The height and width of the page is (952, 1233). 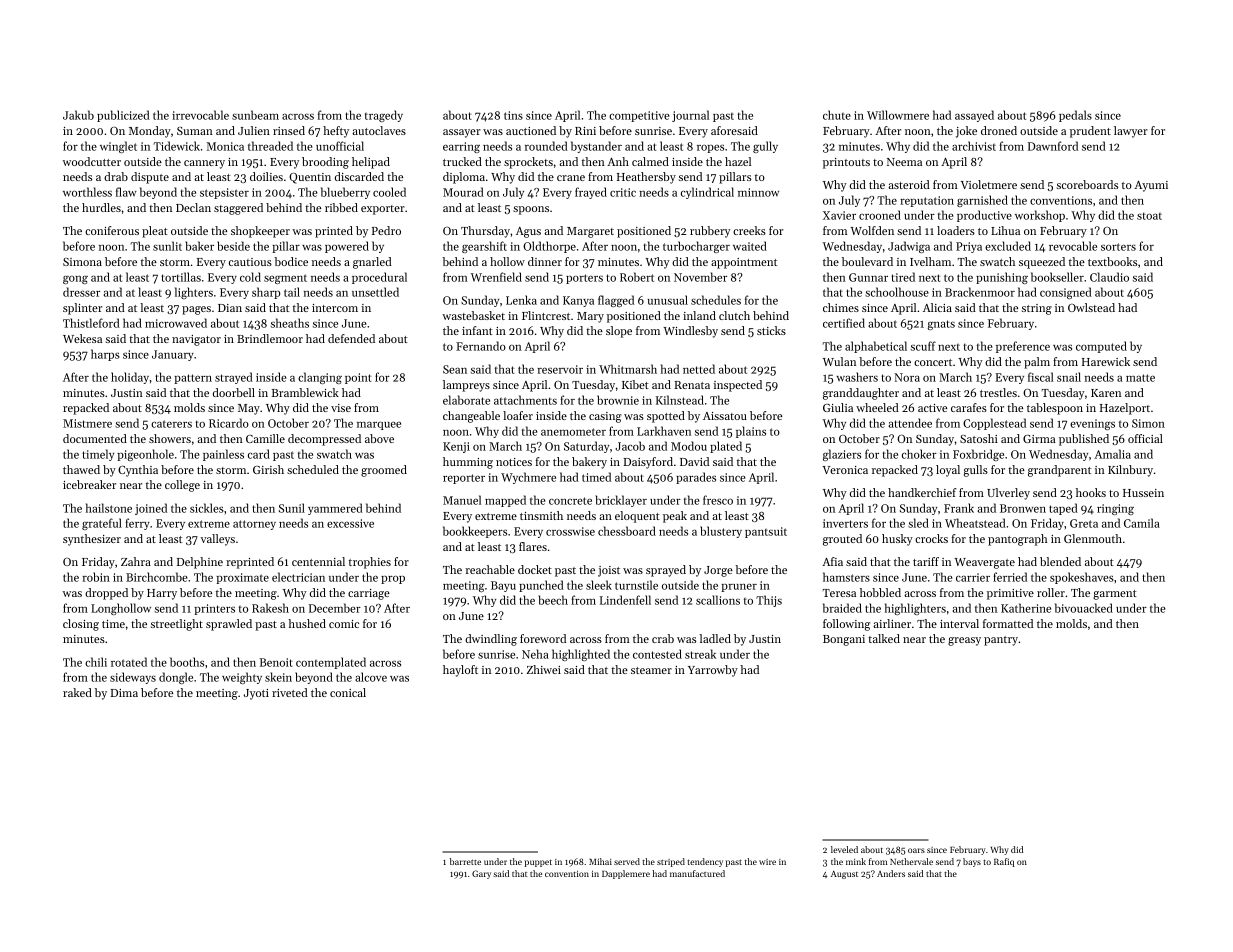 I want to click on Girma, so click(x=1039, y=439).
